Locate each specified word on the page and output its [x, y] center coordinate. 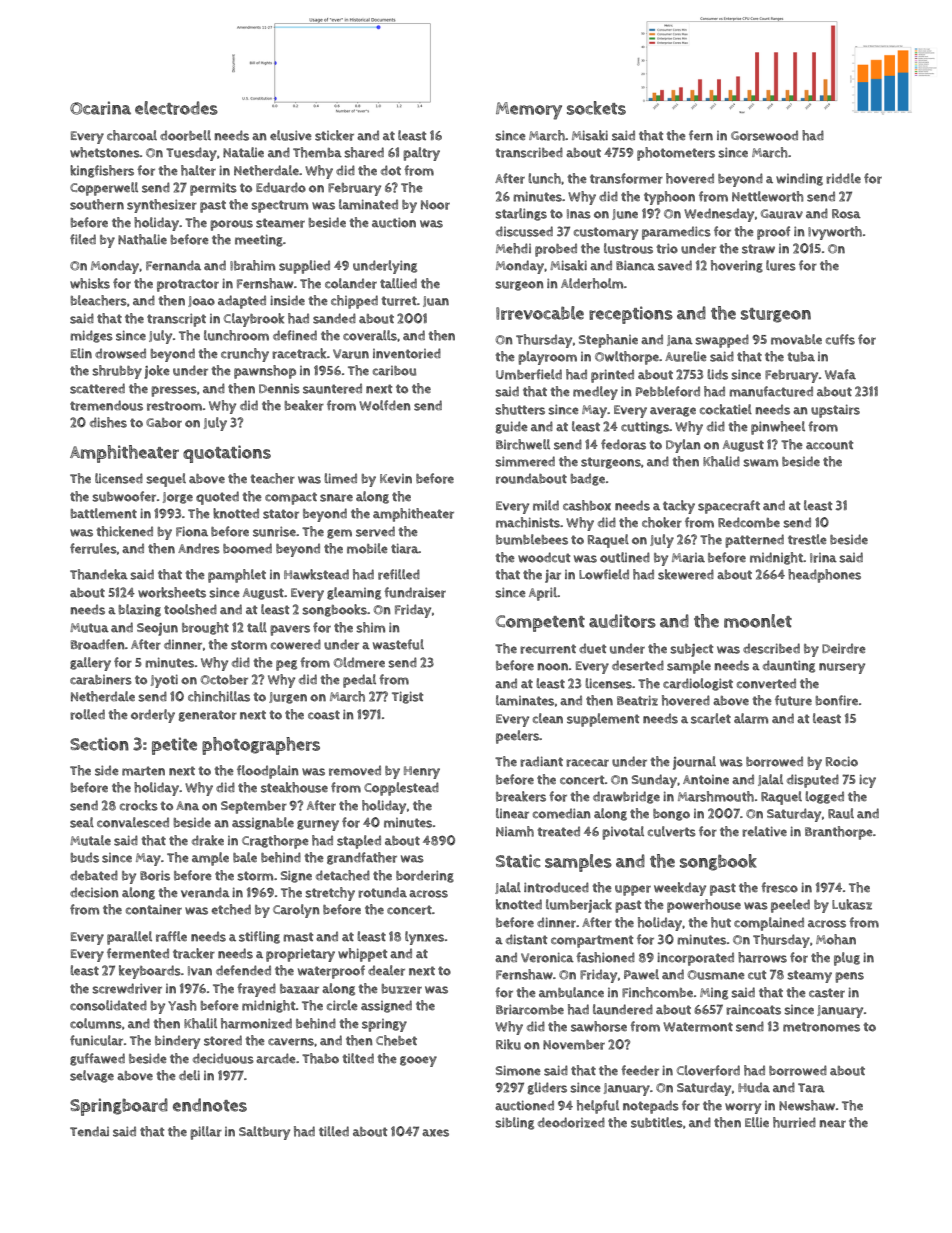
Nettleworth [767, 196]
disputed [813, 781]
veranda [205, 892]
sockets [596, 108]
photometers [676, 154]
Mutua [89, 628]
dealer [386, 970]
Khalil [200, 1023]
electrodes [176, 108]
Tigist [407, 697]
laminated [368, 204]
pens [849, 977]
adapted [242, 302]
